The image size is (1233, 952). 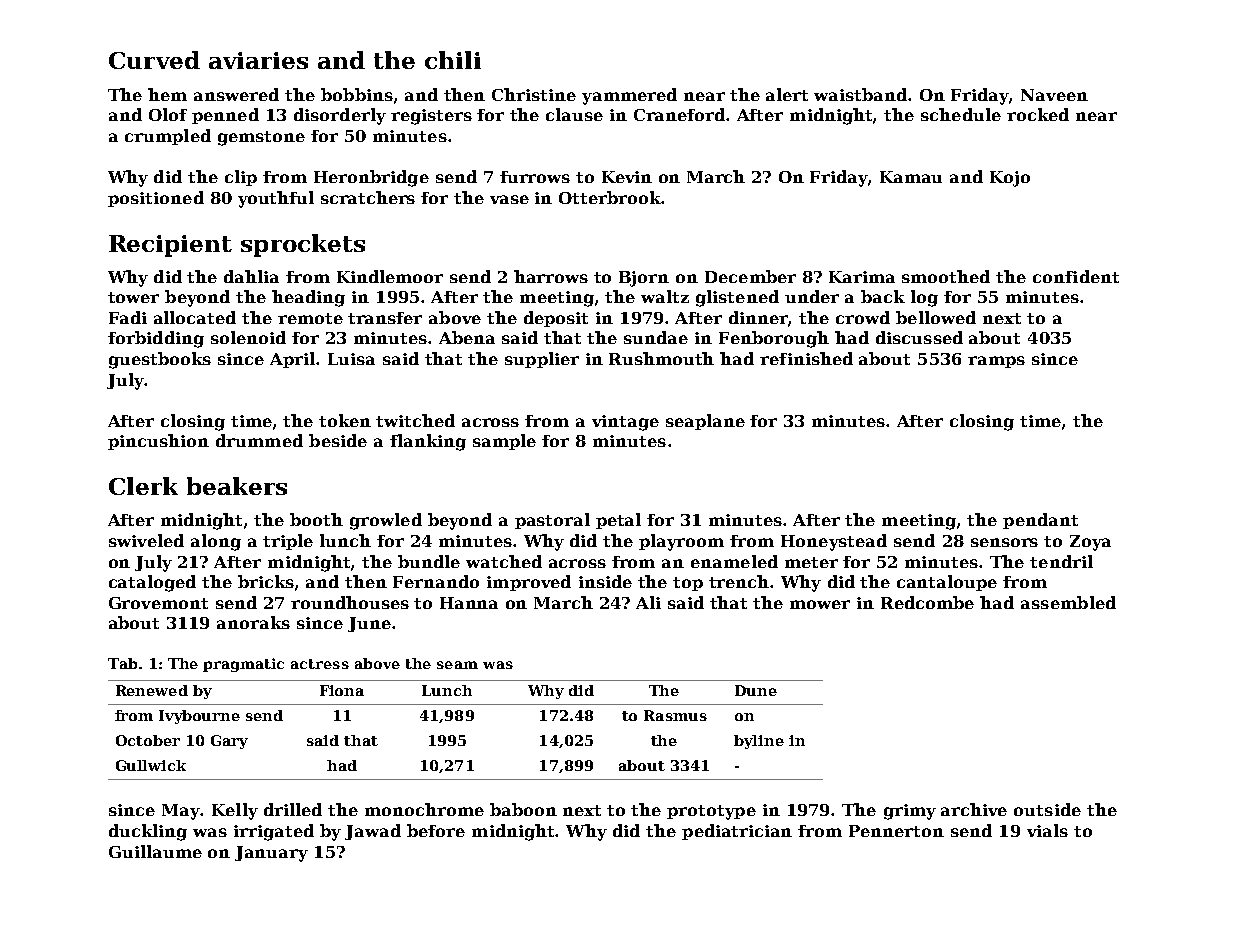 What do you see at coordinates (627, 177) in the screenshot?
I see `Kevin` at bounding box center [627, 177].
